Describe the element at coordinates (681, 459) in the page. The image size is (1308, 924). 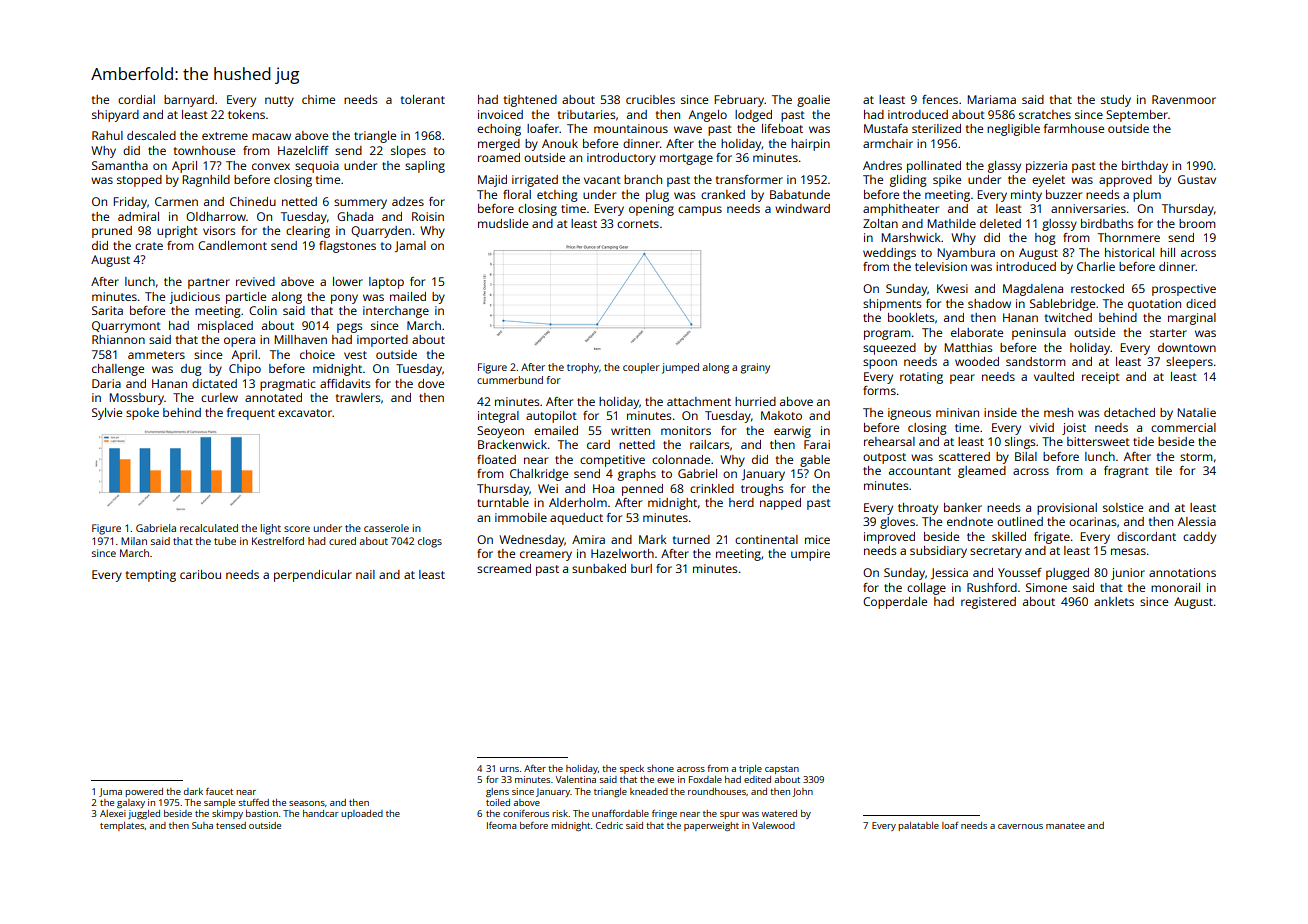
I see `colonnade` at that location.
